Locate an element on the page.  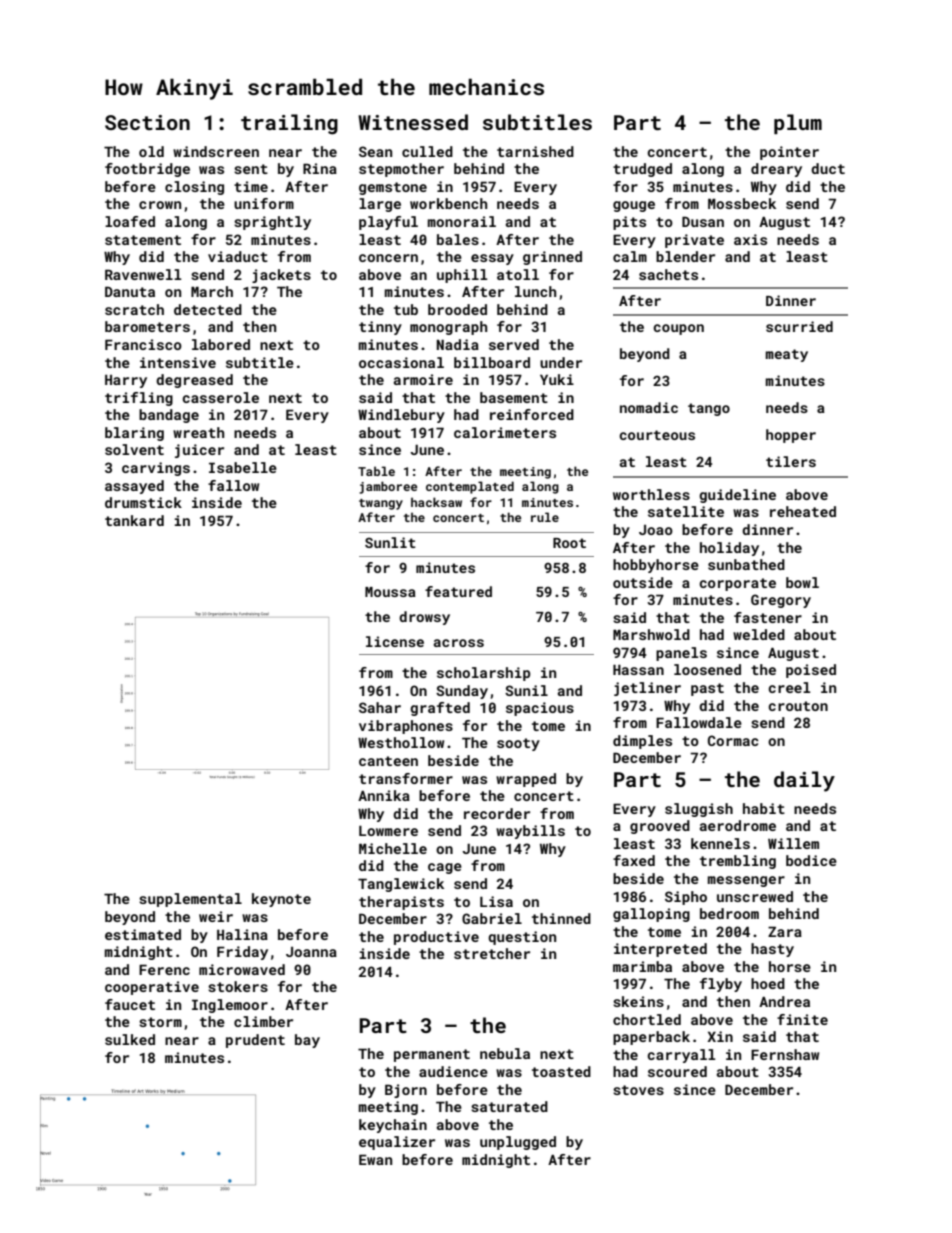
drowsy is located at coordinates (424, 618).
